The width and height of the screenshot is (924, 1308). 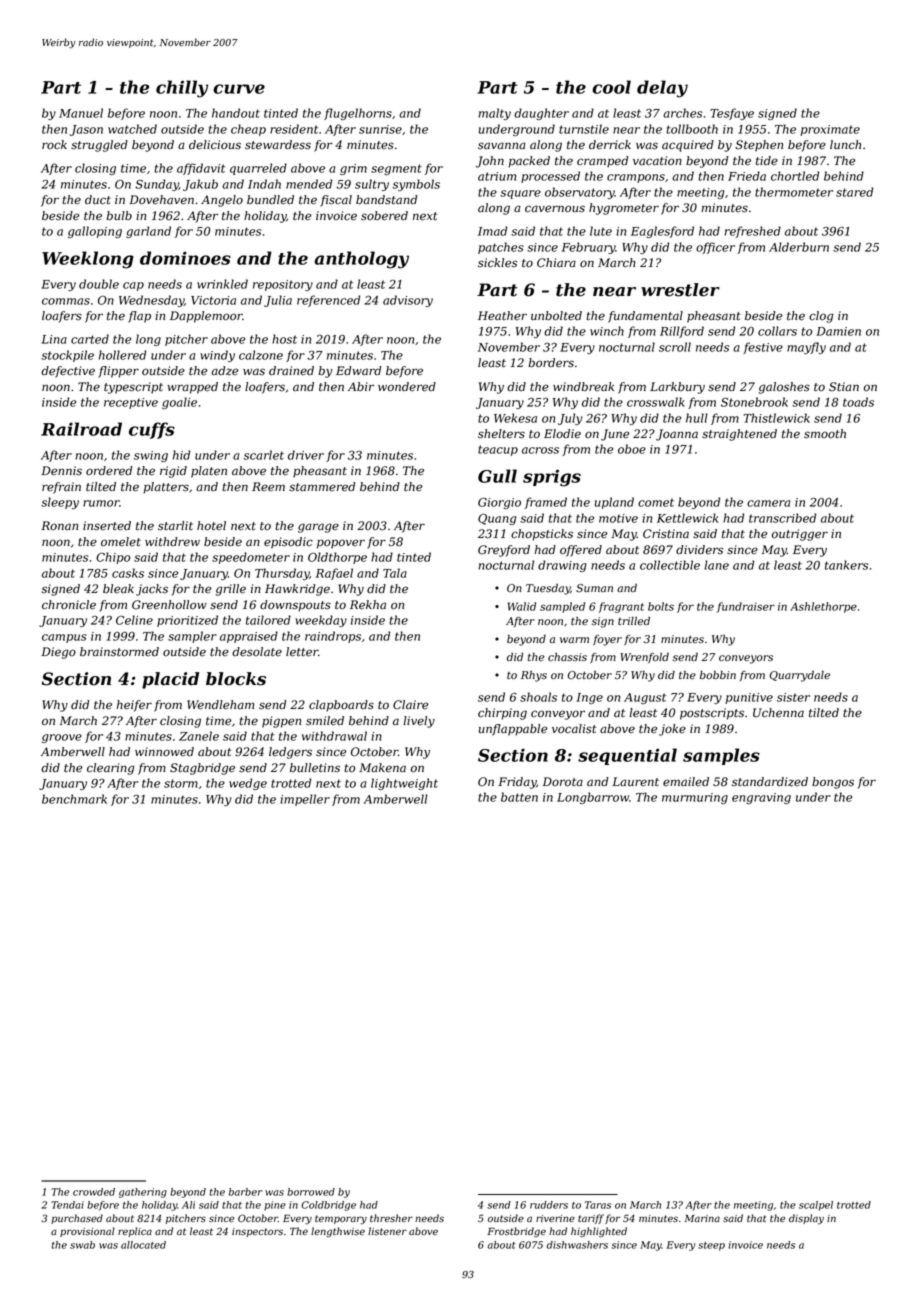 I want to click on Railroad, so click(x=81, y=429).
